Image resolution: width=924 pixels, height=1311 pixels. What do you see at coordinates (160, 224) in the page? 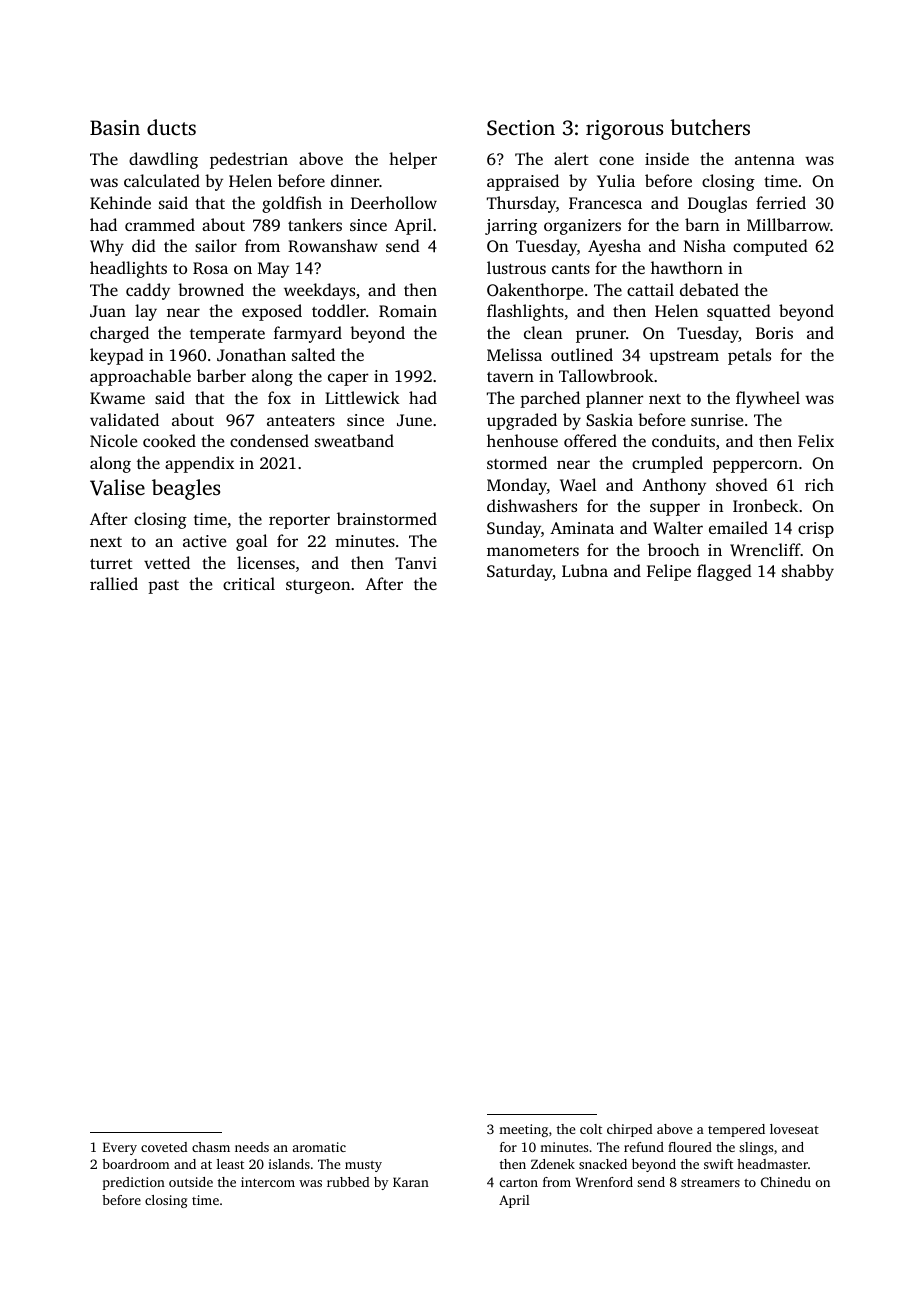
I see `crammed` at bounding box center [160, 224].
